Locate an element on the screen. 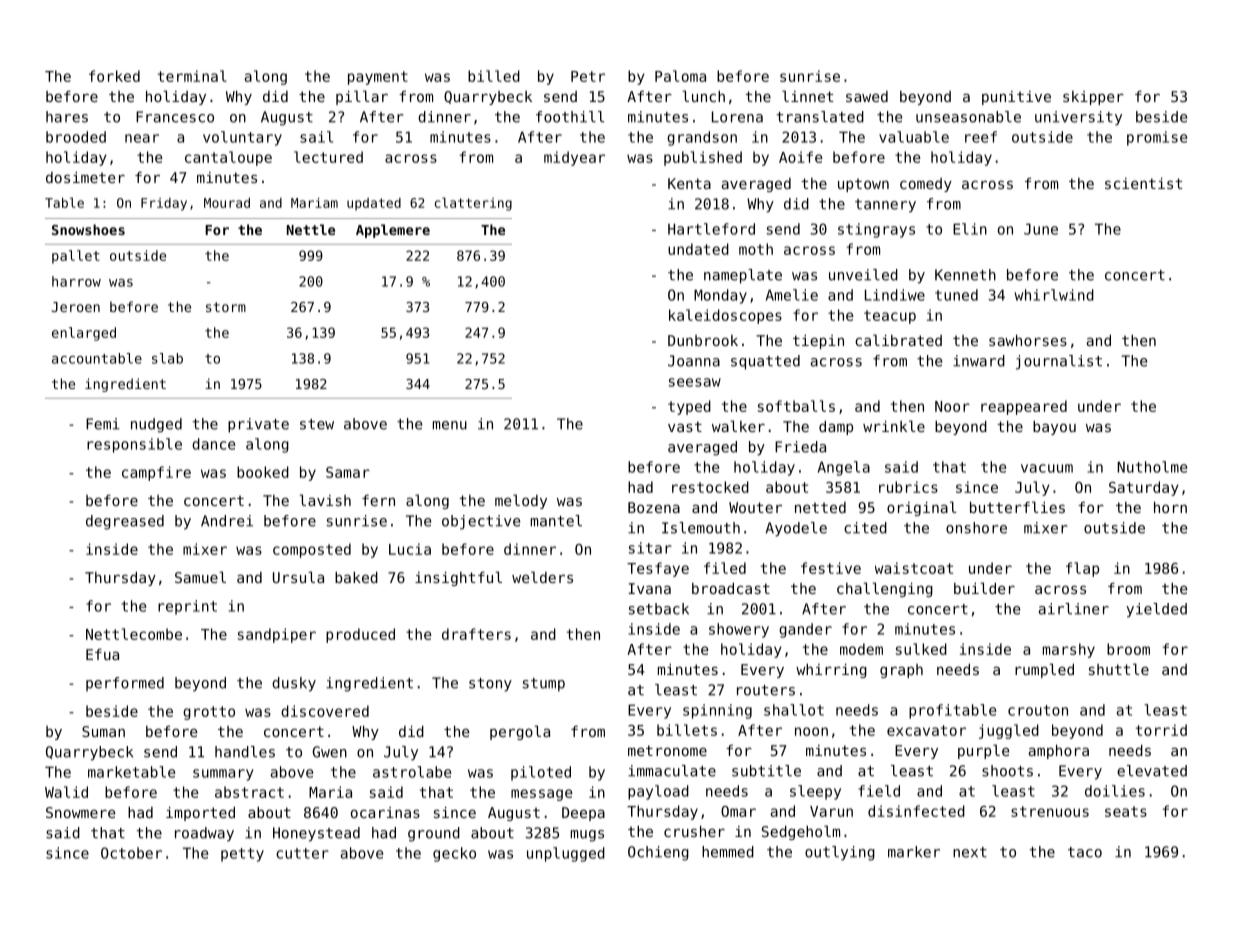 This screenshot has width=1233, height=952. stew is located at coordinates (317, 424).
